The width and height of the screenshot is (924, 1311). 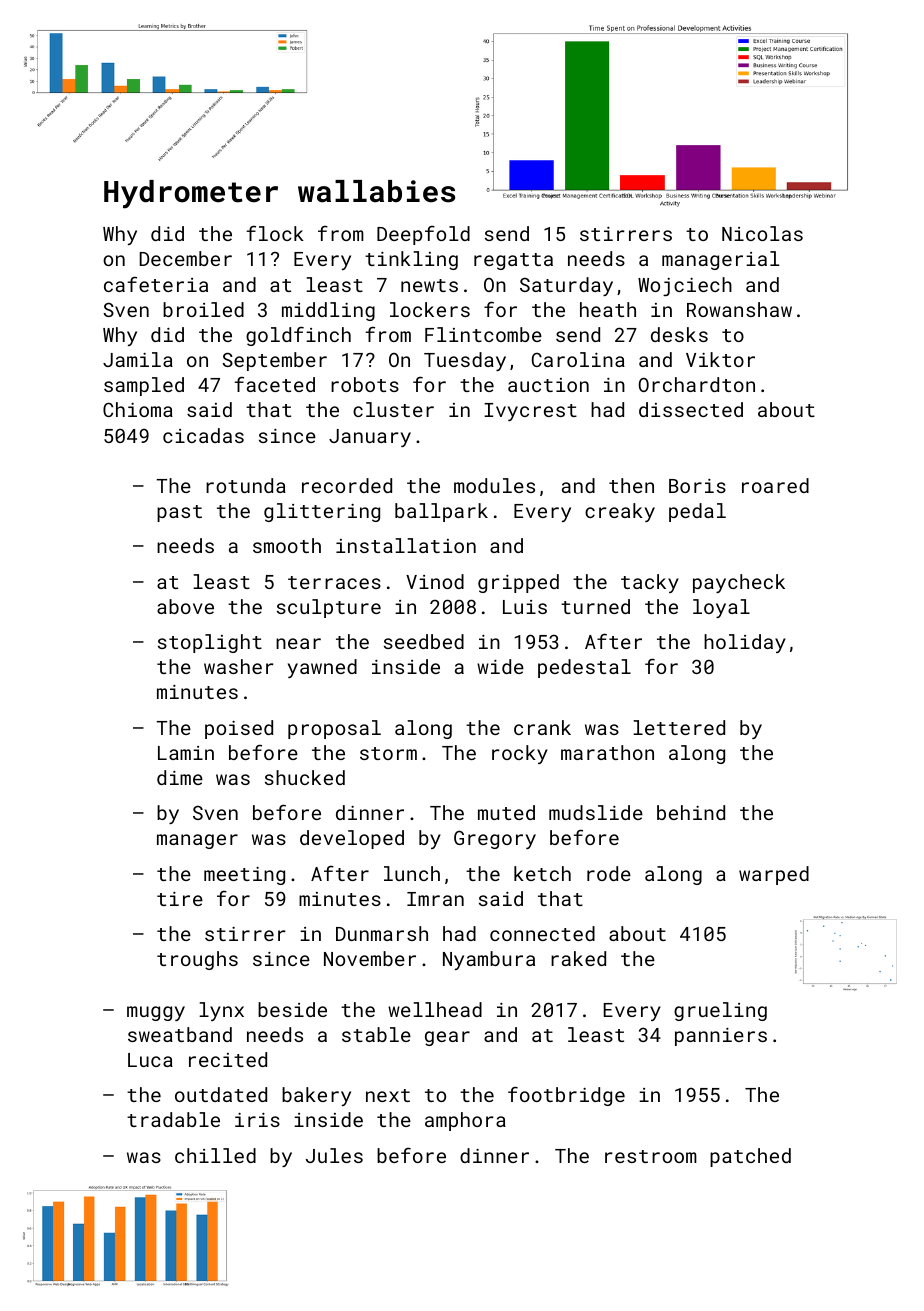 What do you see at coordinates (607, 752) in the screenshot?
I see `marathon` at bounding box center [607, 752].
